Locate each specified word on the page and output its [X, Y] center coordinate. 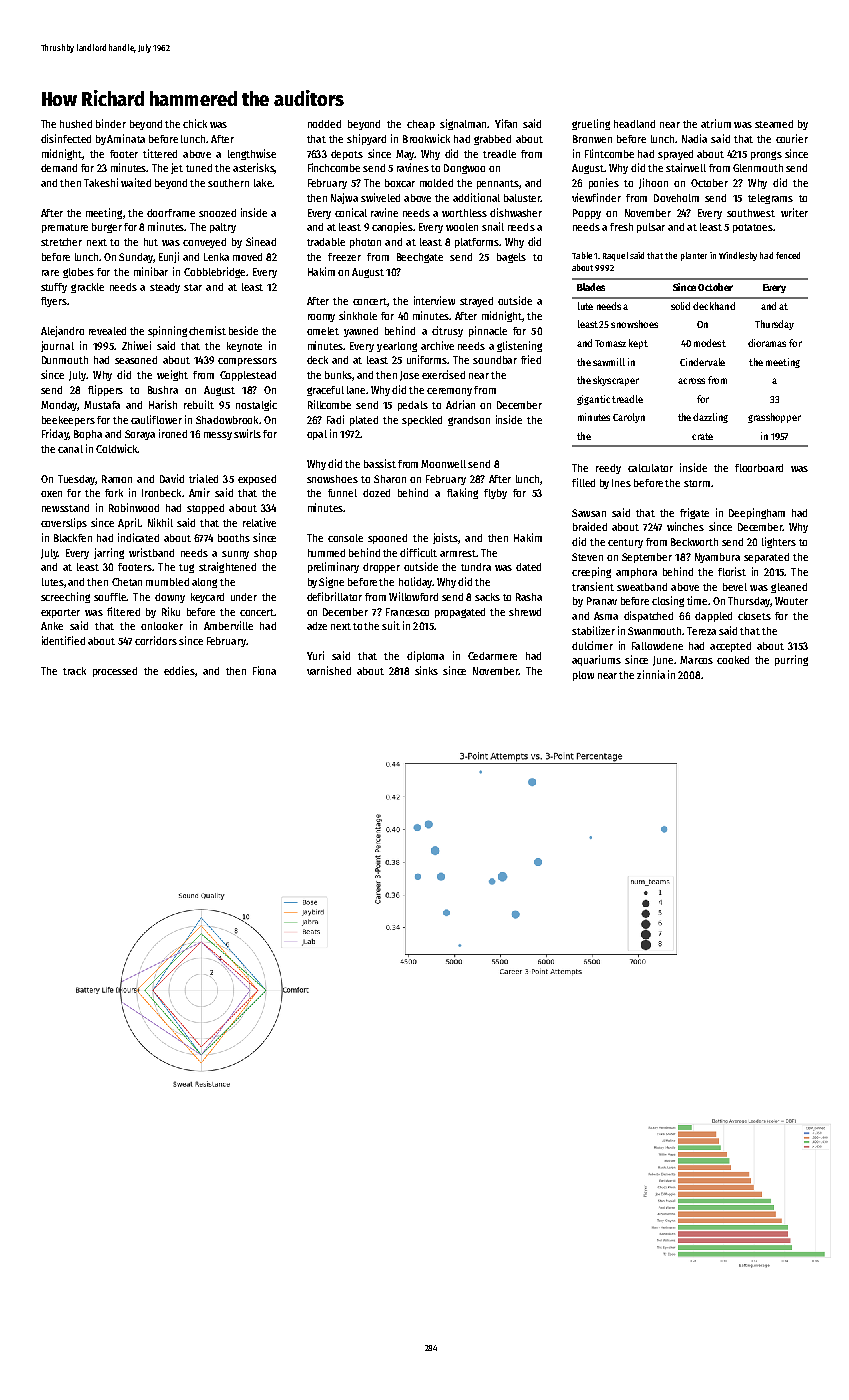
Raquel [615, 256]
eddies [179, 670]
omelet [323, 331]
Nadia [694, 138]
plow [583, 676]
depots [347, 155]
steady [165, 288]
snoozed [217, 213]
